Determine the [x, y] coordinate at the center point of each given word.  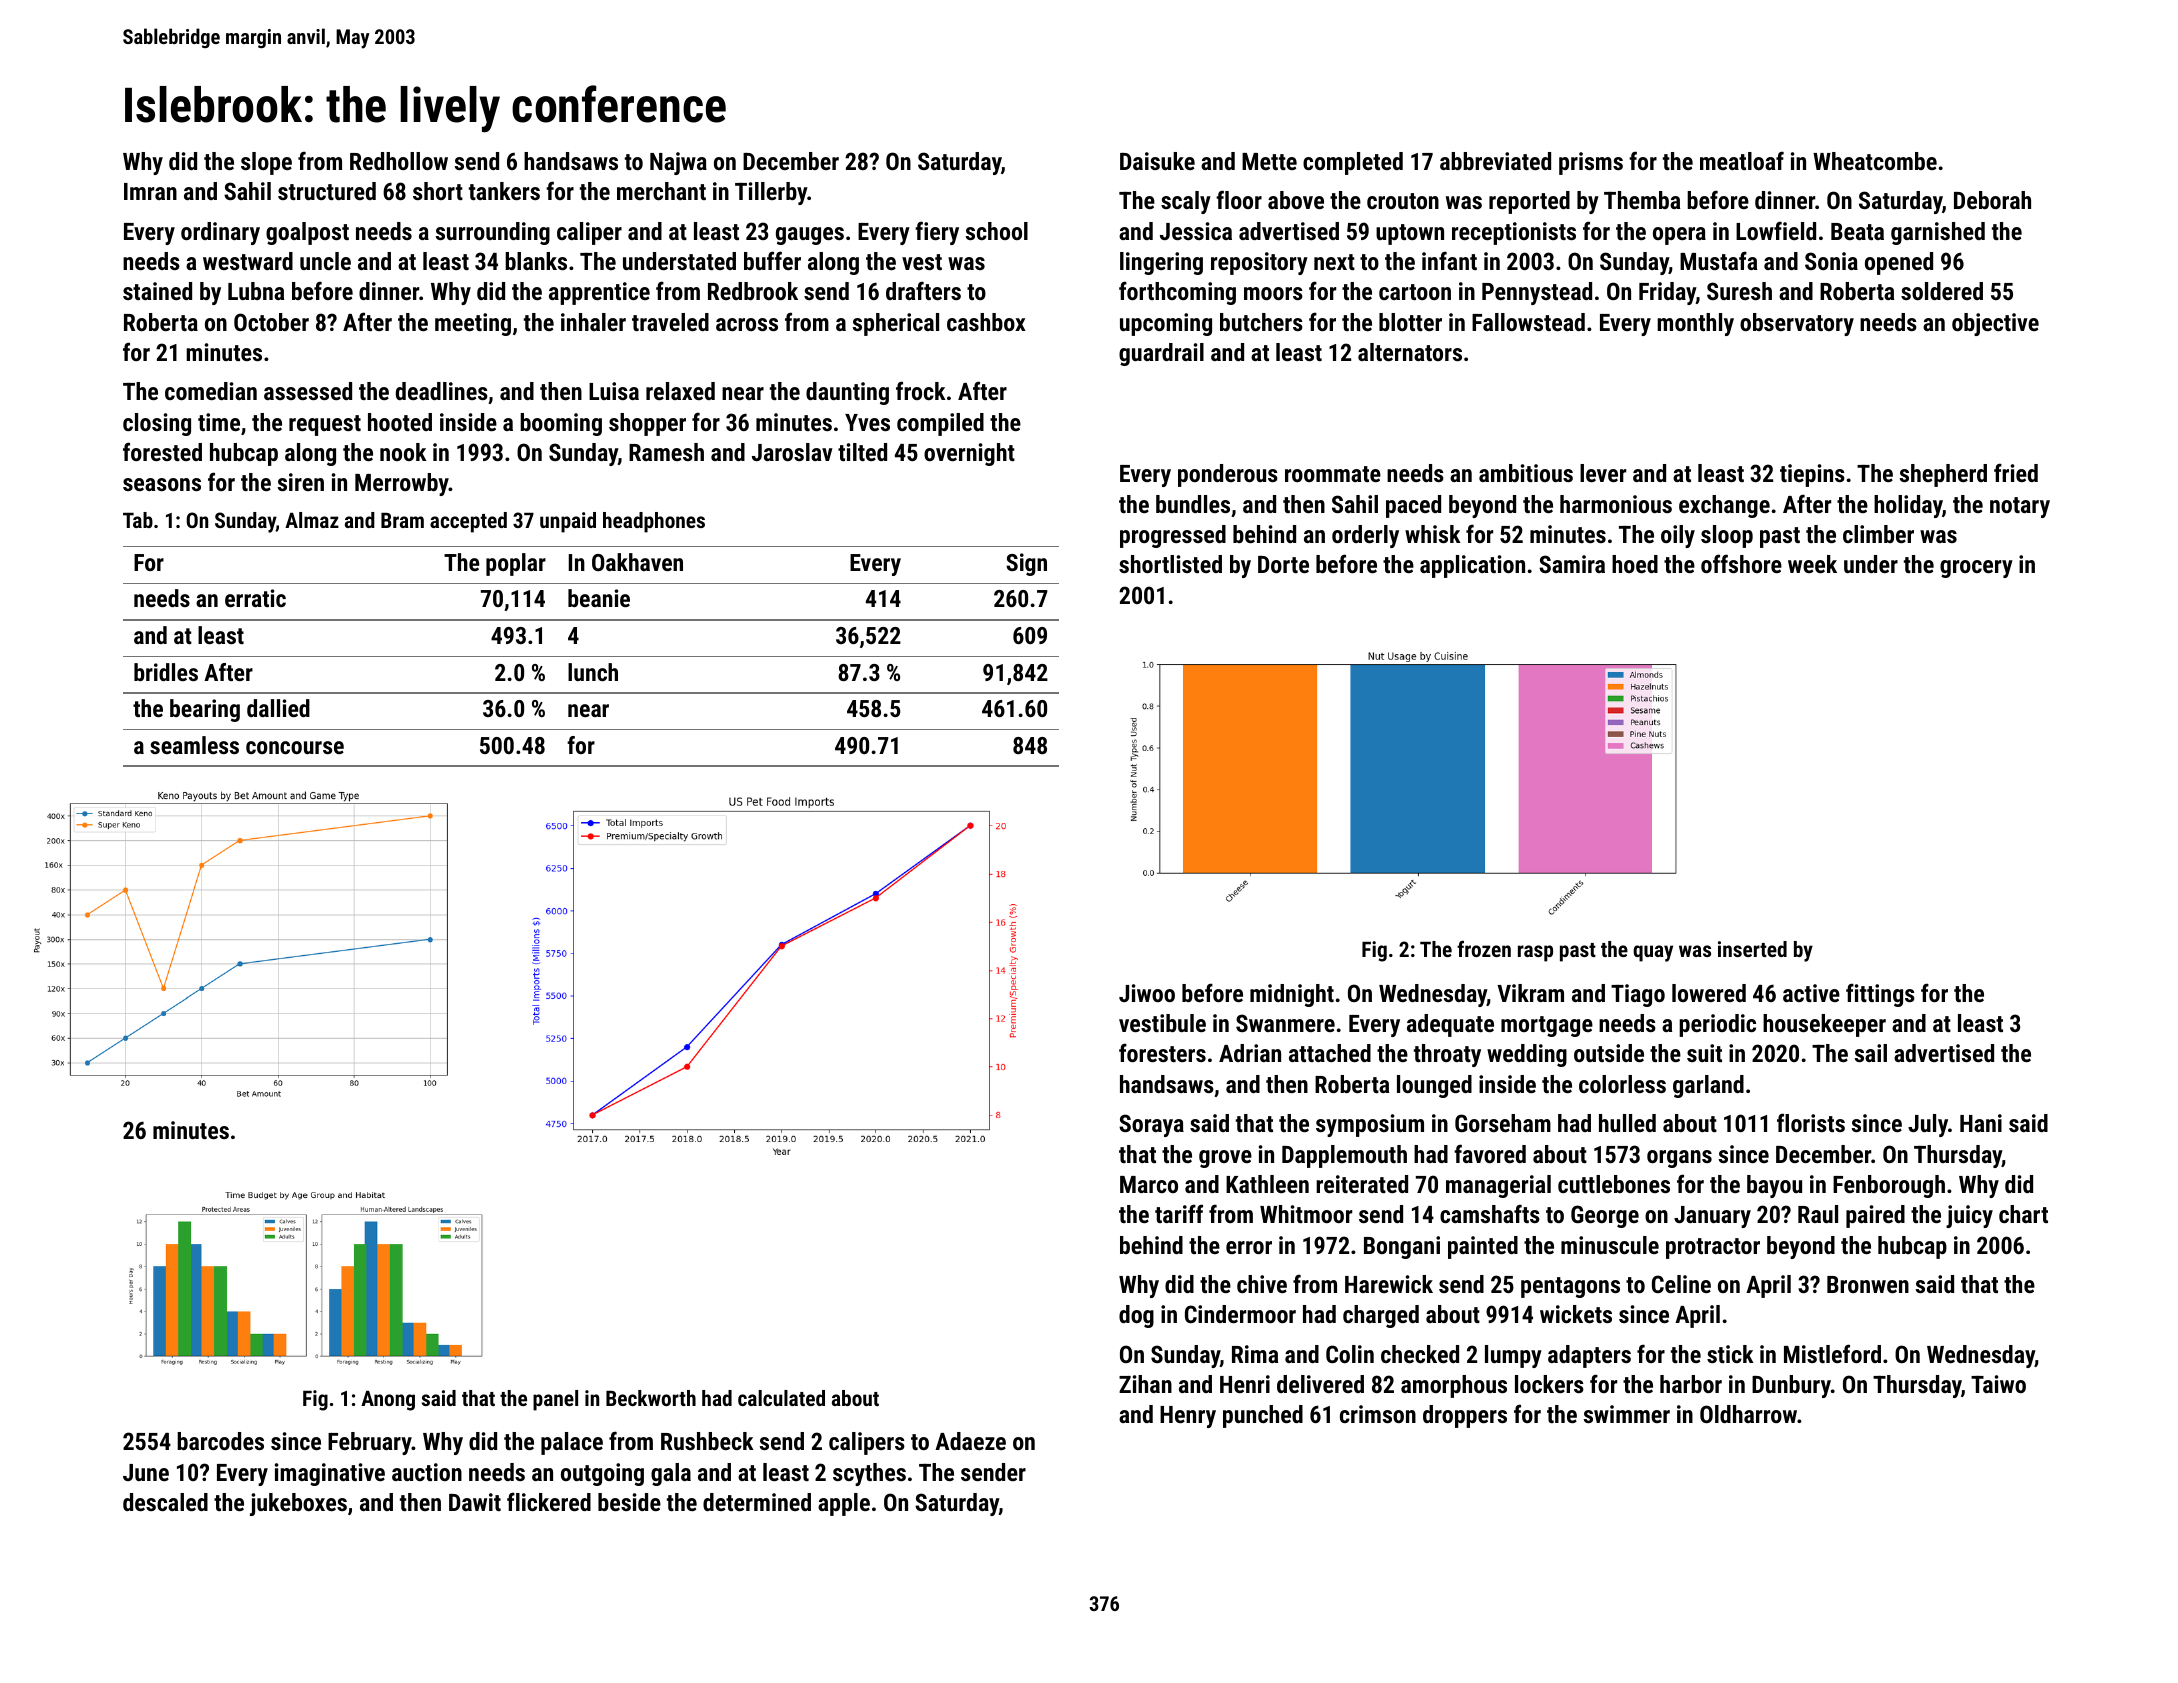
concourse [295, 747]
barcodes [220, 1441]
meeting [473, 324]
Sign [1026, 564]
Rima [1255, 1354]
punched [1263, 1416]
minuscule [1610, 1245]
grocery [1976, 569]
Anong [388, 1400]
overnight [969, 454]
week [1812, 564]
